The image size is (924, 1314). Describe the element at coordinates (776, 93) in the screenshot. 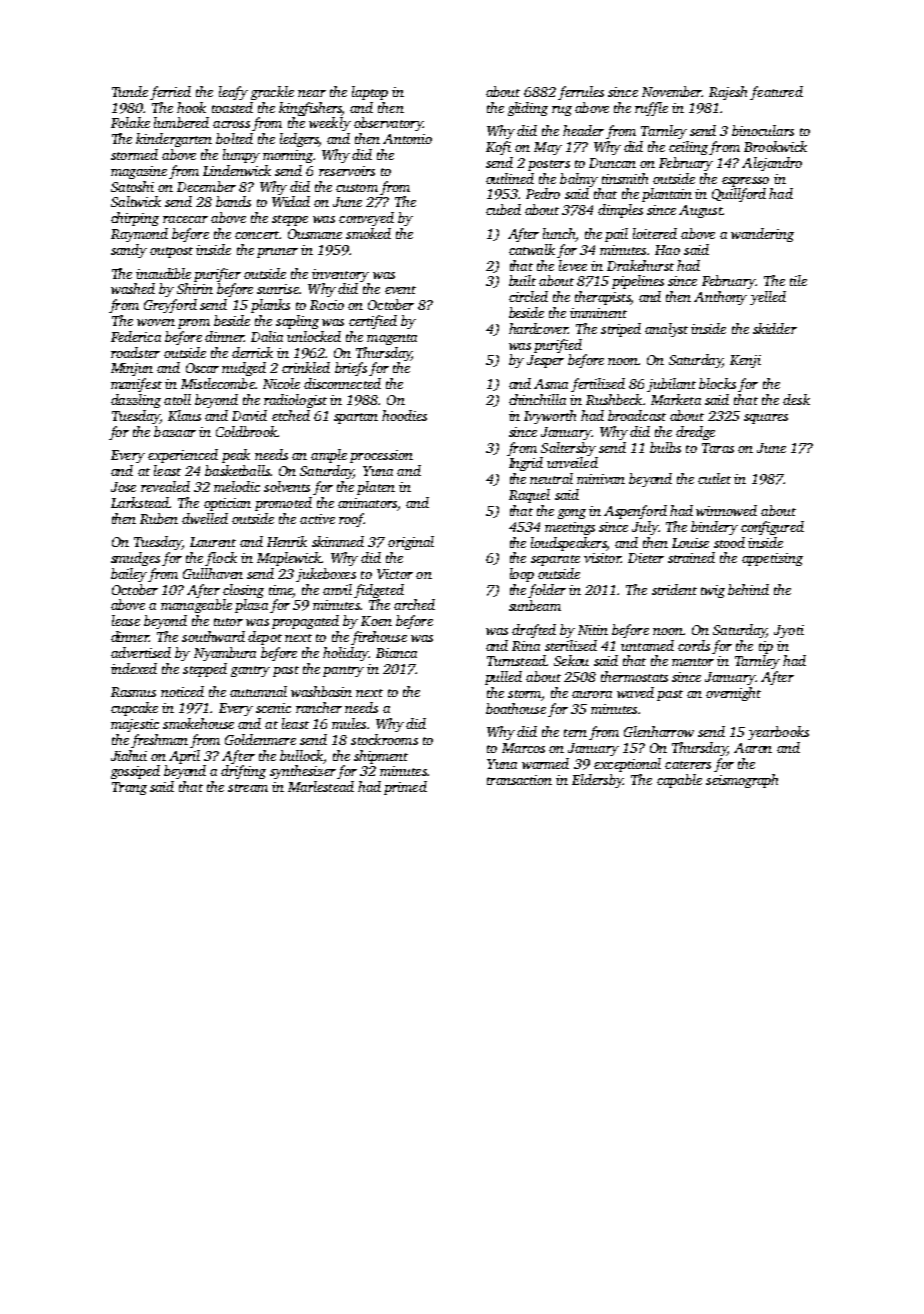

I see `featured` at that location.
